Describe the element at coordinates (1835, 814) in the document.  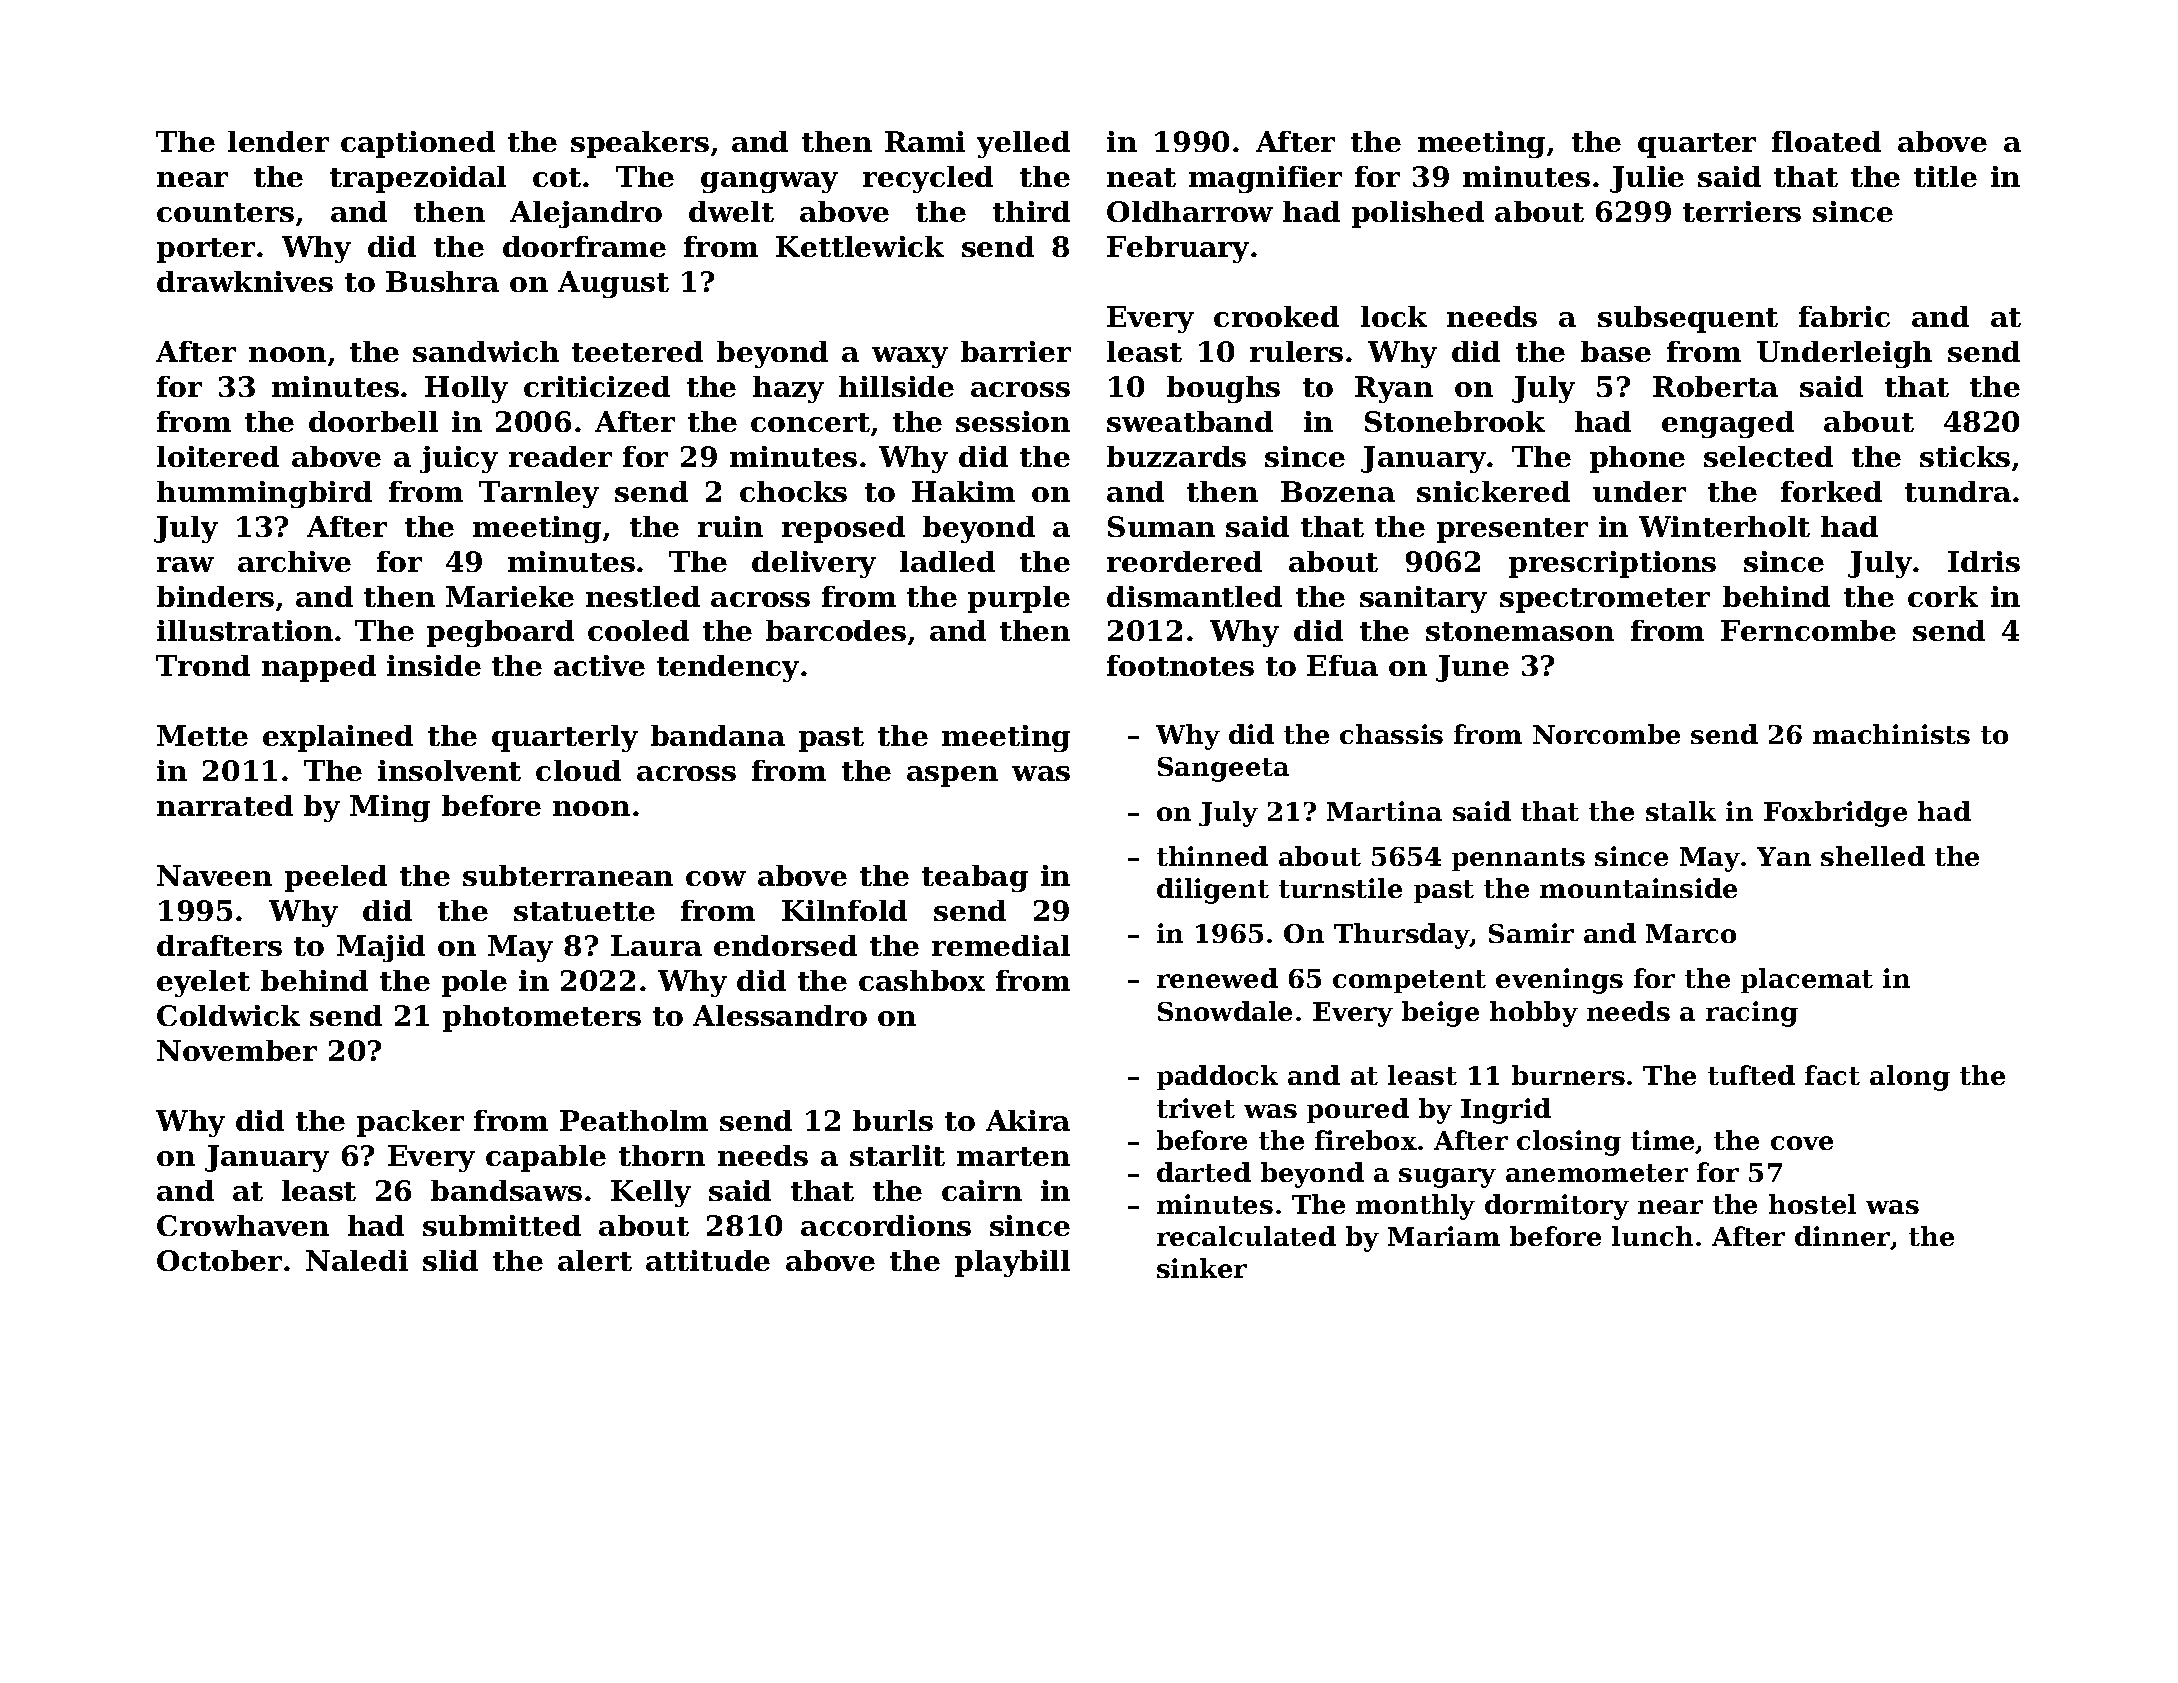
I see `Foxbridge` at that location.
